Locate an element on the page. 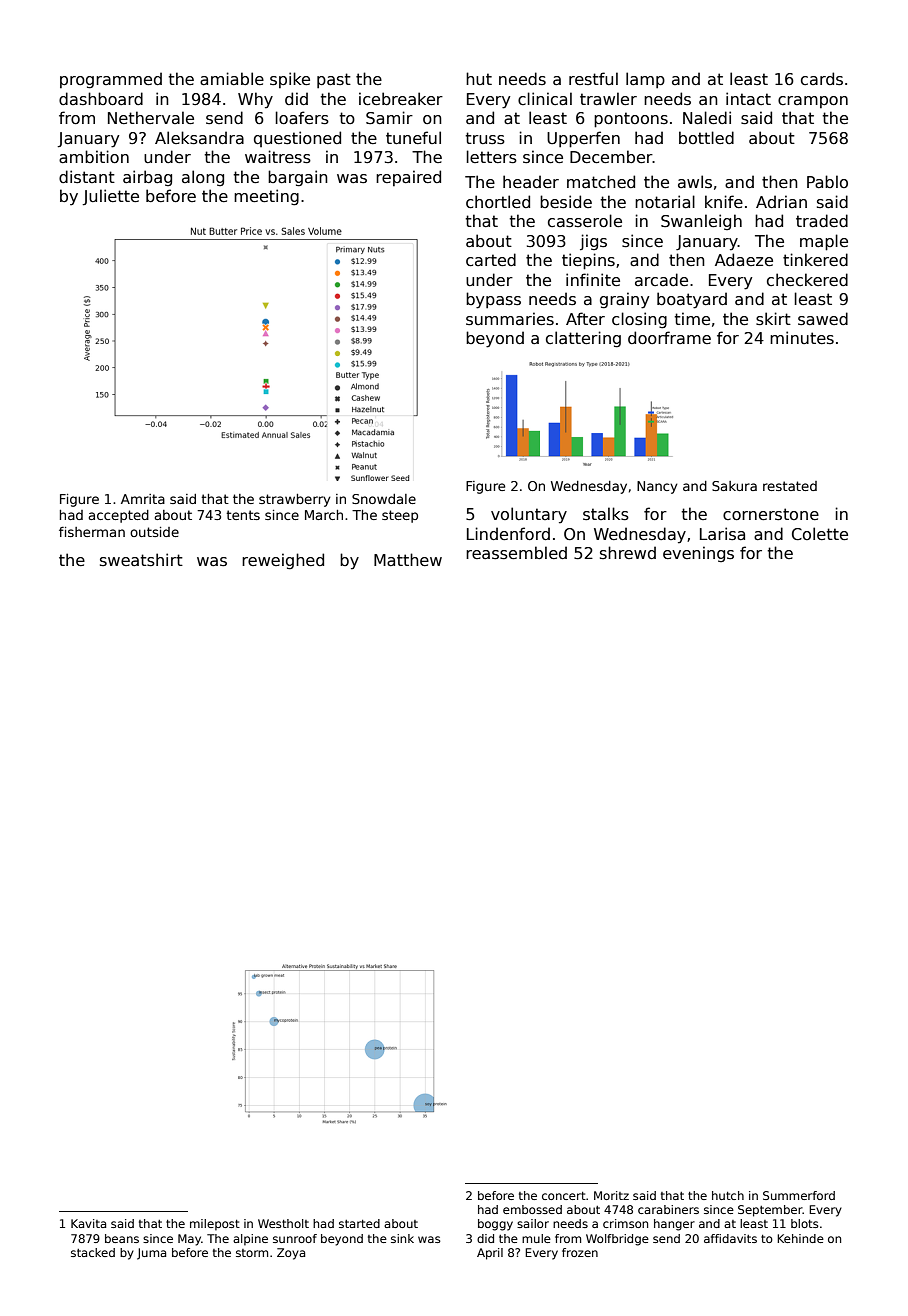 The image size is (908, 1316). Colette is located at coordinates (820, 534).
